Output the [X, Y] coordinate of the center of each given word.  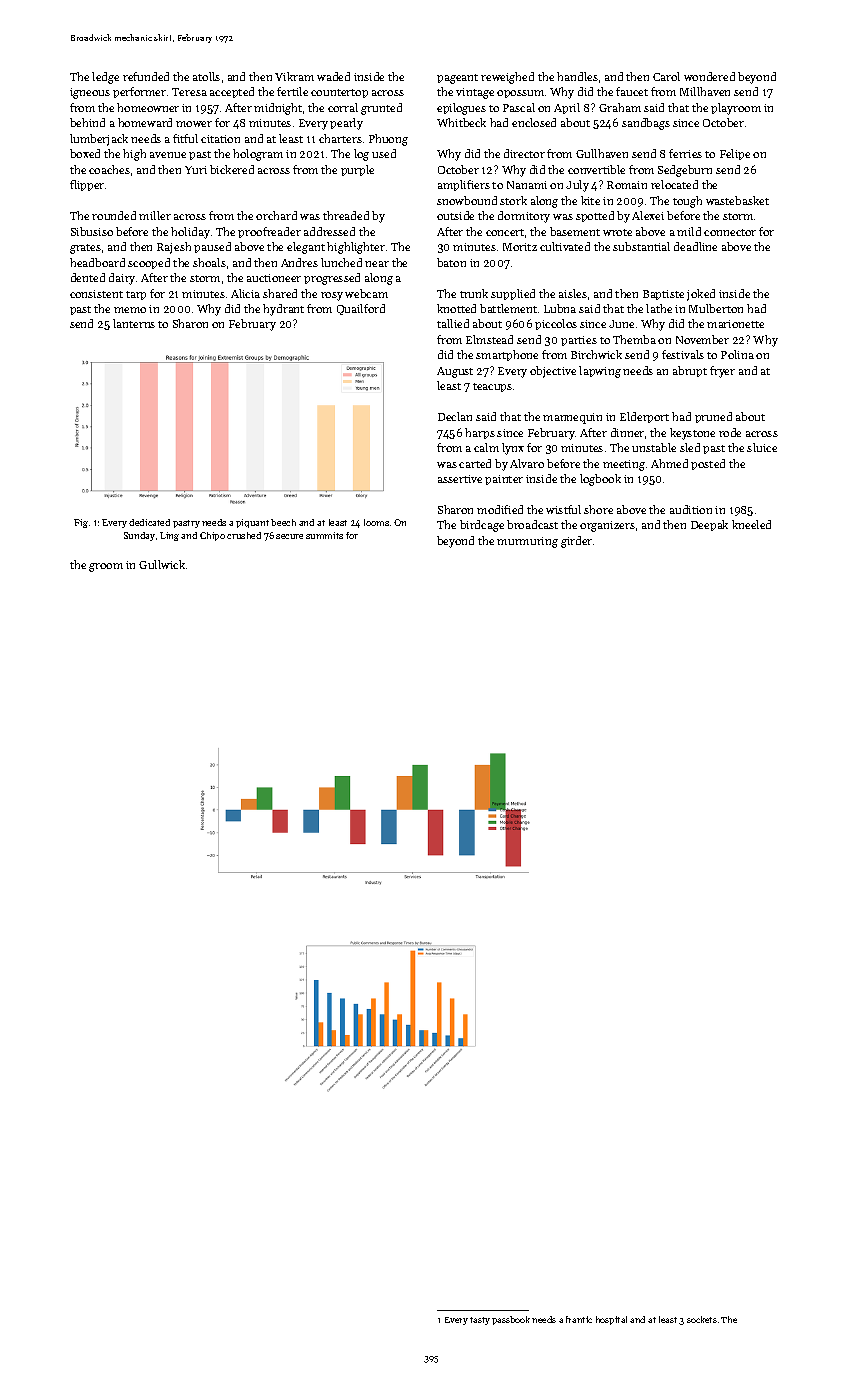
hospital [611, 1320]
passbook [511, 1320]
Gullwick [162, 564]
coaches [109, 169]
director [524, 153]
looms [376, 522]
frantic [579, 1319]
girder [576, 542]
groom [106, 567]
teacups [492, 387]
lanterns [134, 323]
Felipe [735, 154]
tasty [480, 1321]
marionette [735, 324]
